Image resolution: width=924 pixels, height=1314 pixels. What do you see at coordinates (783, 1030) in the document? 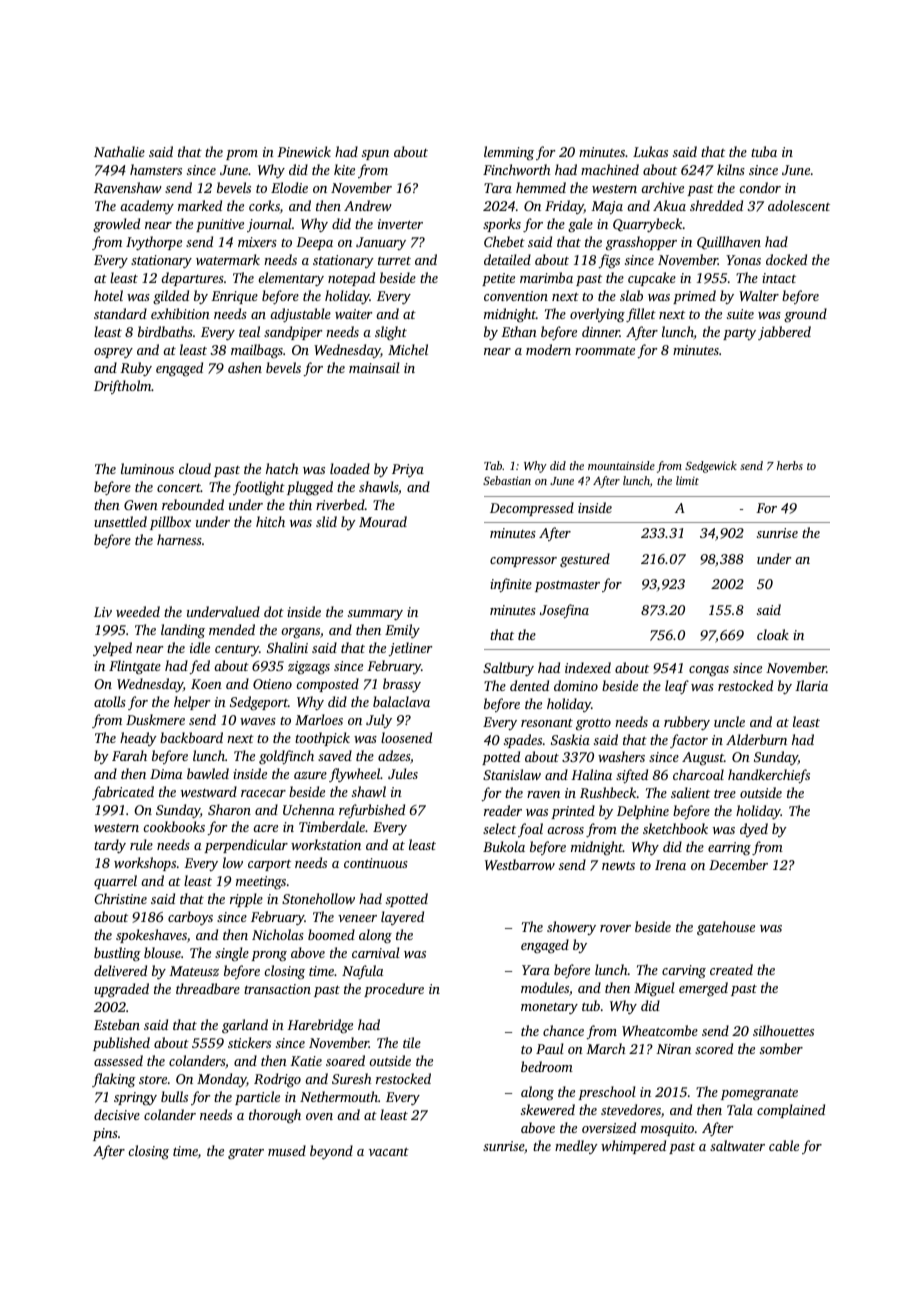
I see `silhouettes` at bounding box center [783, 1030].
